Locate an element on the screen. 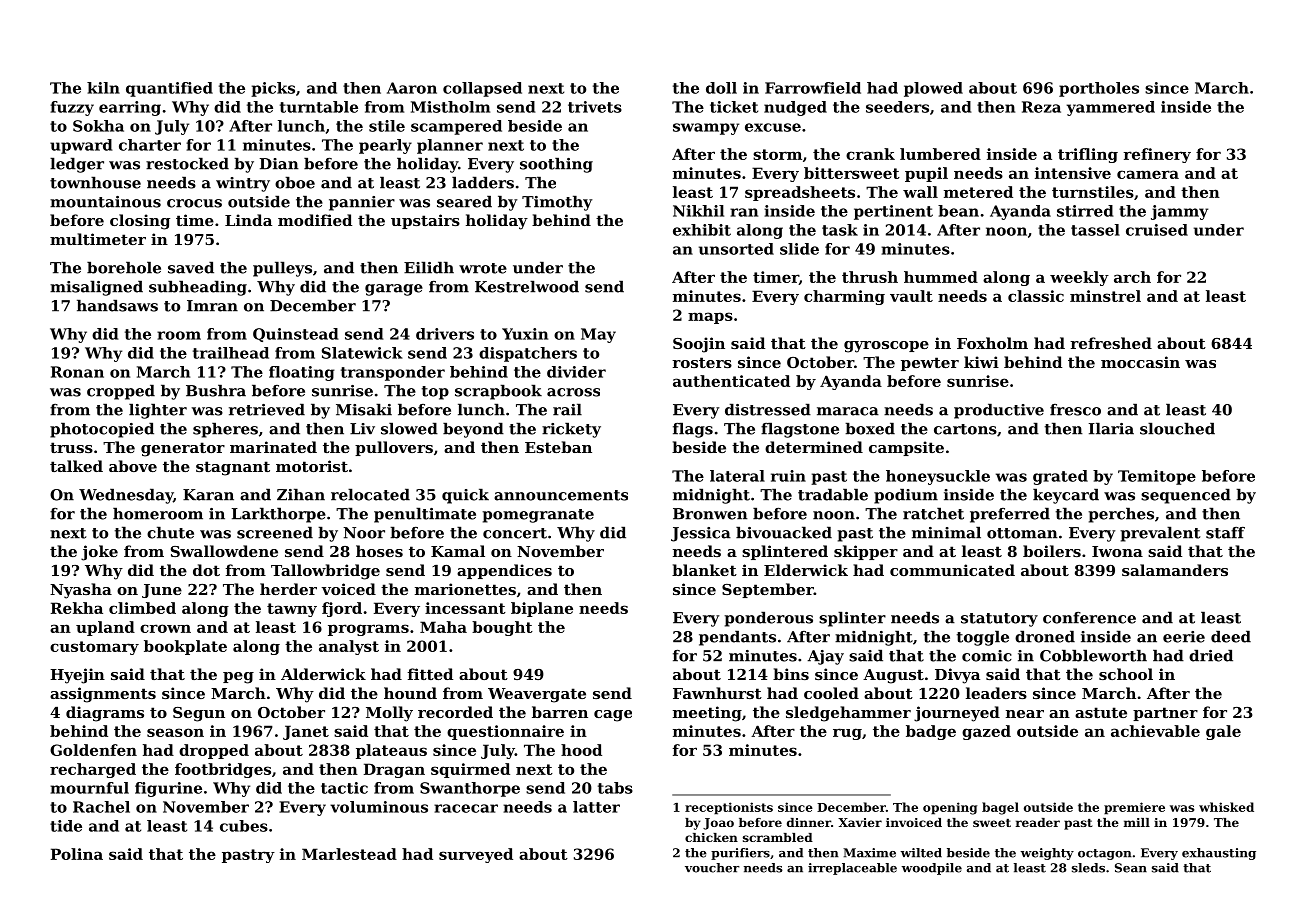  vault is located at coordinates (911, 296).
